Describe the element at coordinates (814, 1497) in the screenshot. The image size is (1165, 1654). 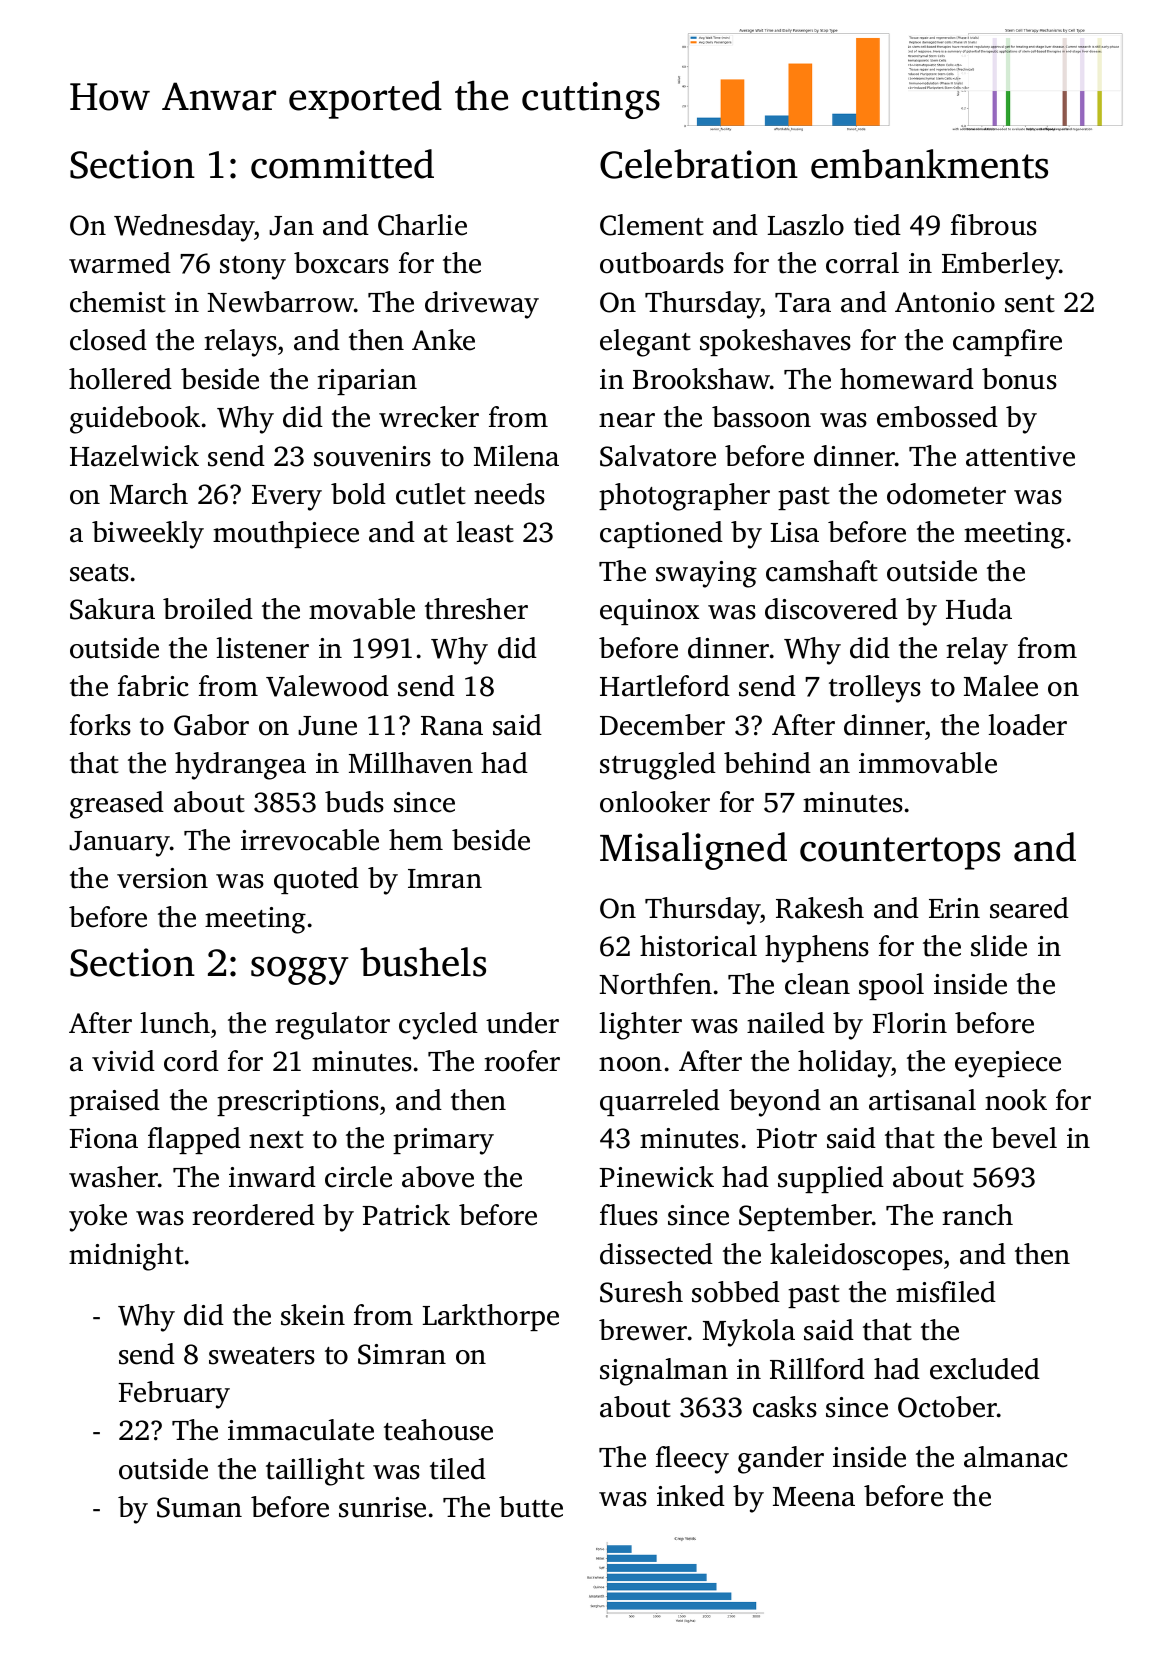
I see `Meena` at that location.
